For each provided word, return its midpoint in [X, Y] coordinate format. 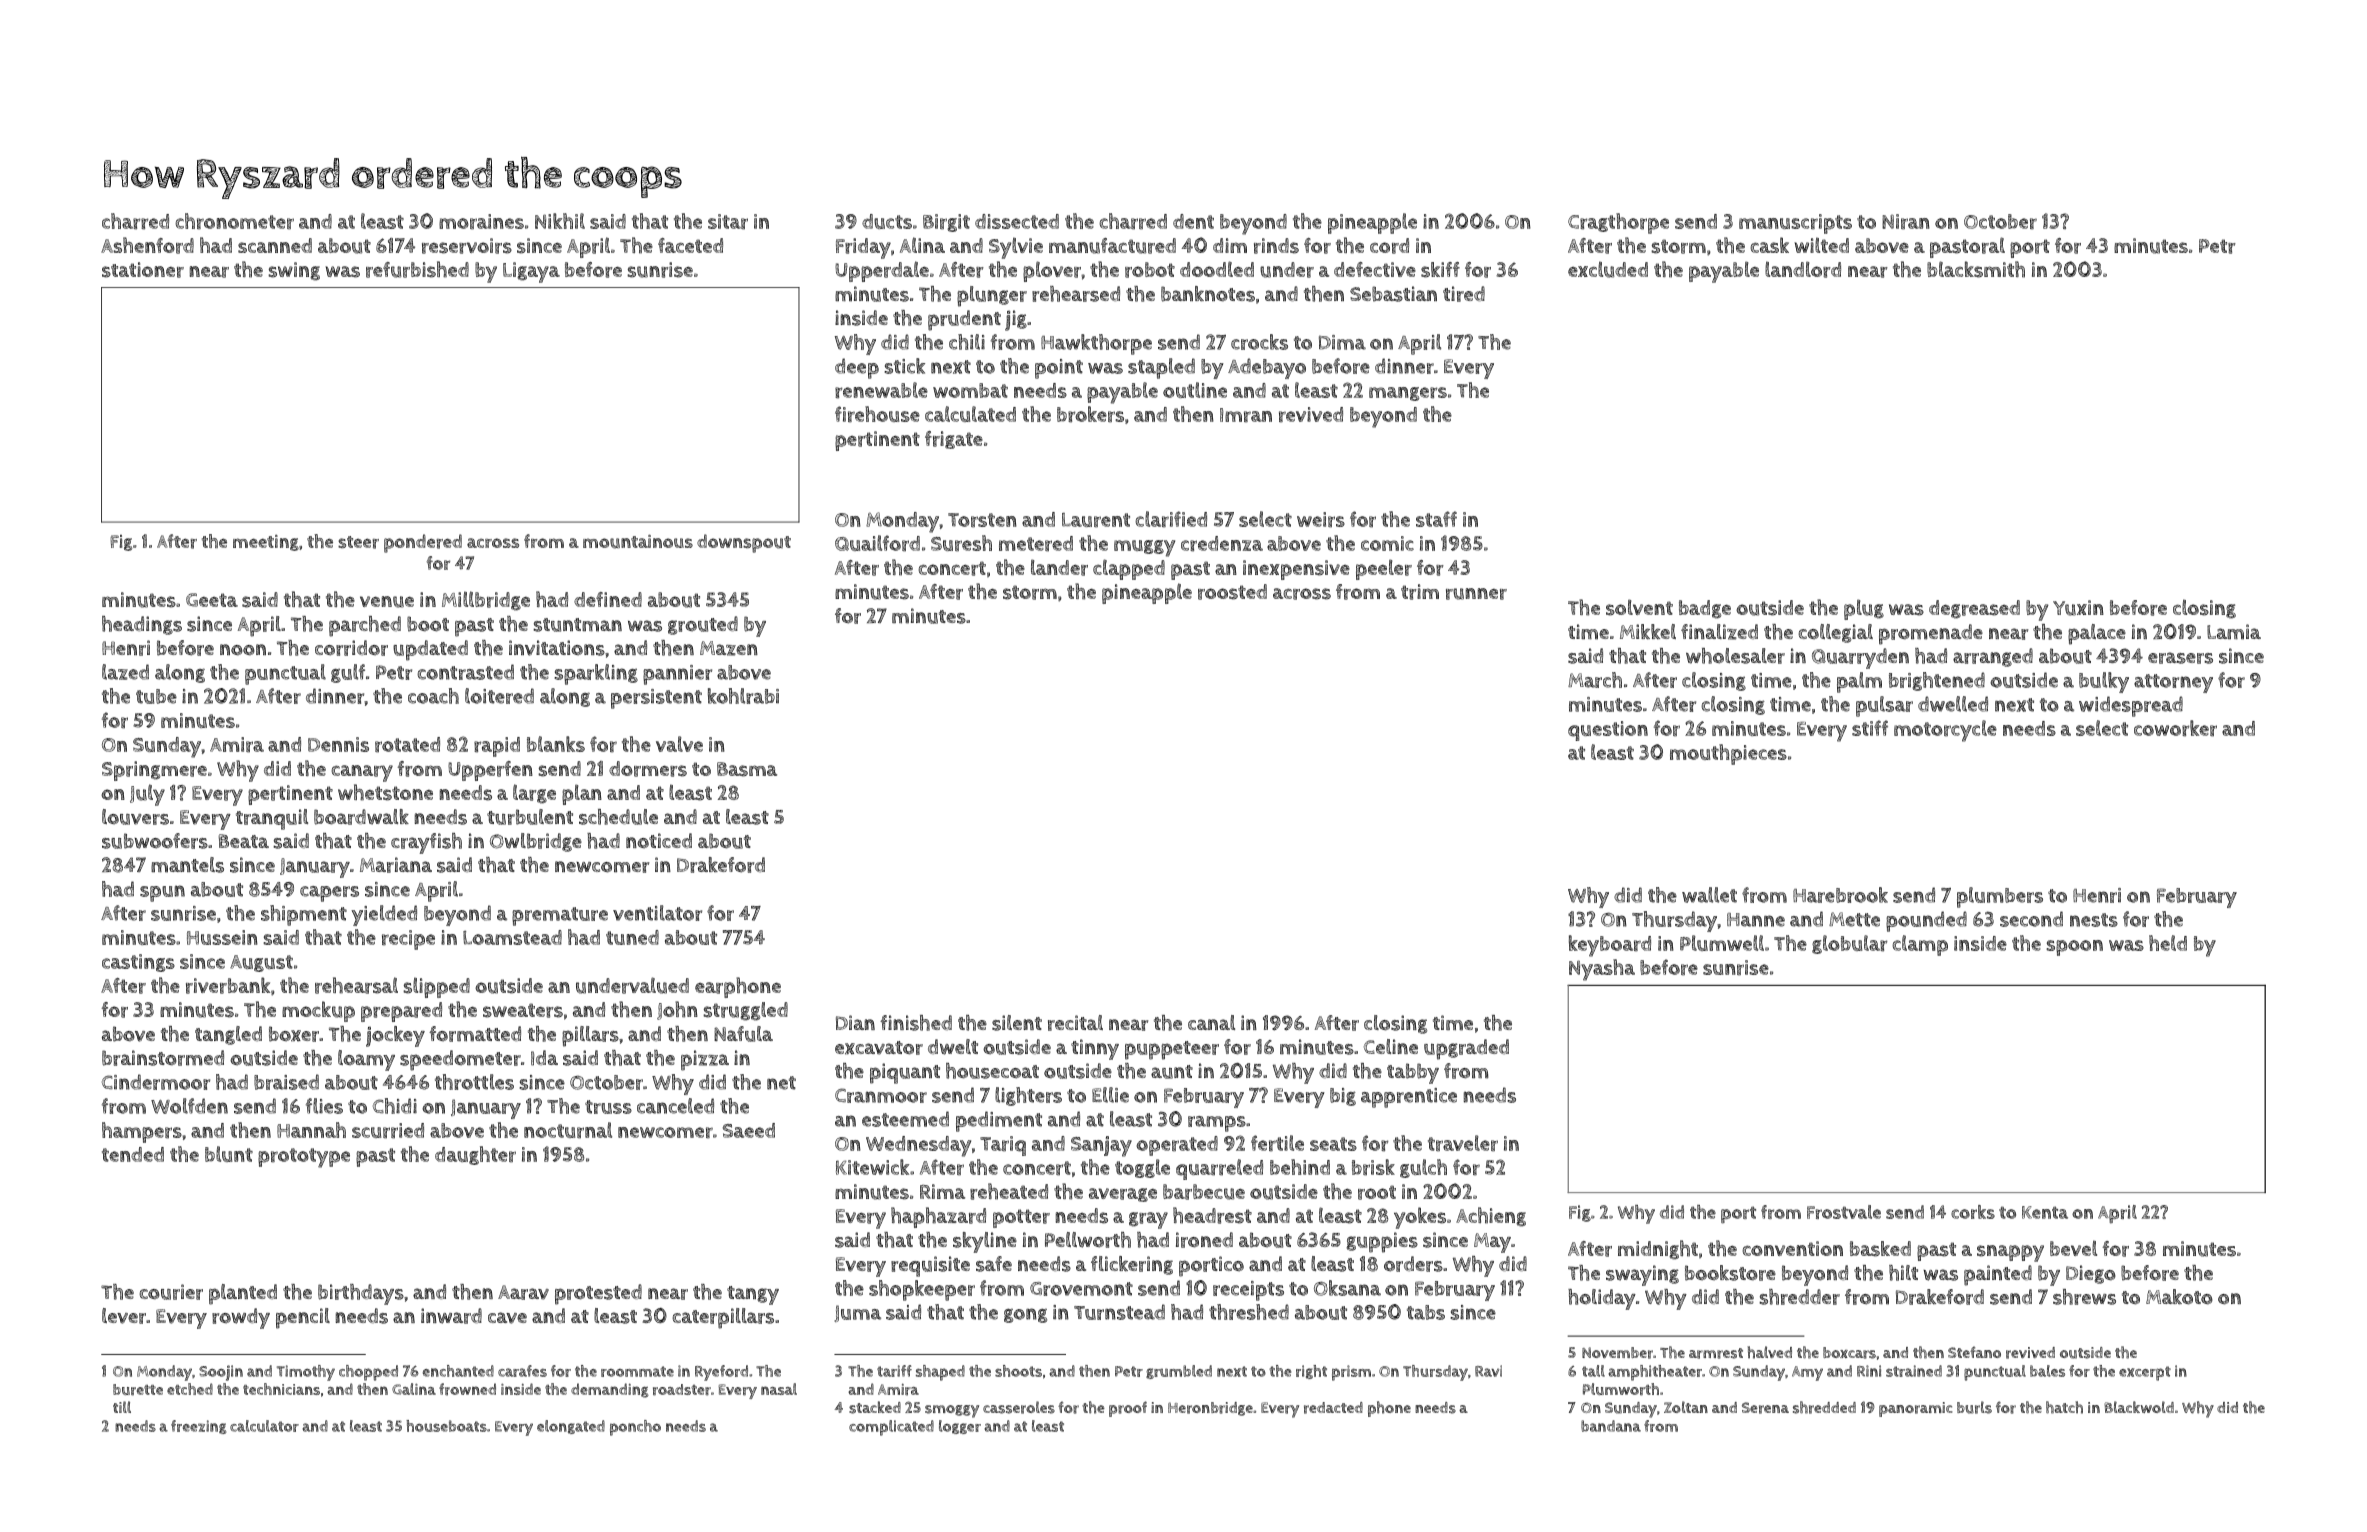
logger [960, 1427]
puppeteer [1172, 1050]
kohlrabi [743, 696]
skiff [1440, 270]
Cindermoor [156, 1082]
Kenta [2045, 1212]
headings [142, 625]
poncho [635, 1428]
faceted [690, 245]
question [1608, 731]
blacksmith [1976, 269]
